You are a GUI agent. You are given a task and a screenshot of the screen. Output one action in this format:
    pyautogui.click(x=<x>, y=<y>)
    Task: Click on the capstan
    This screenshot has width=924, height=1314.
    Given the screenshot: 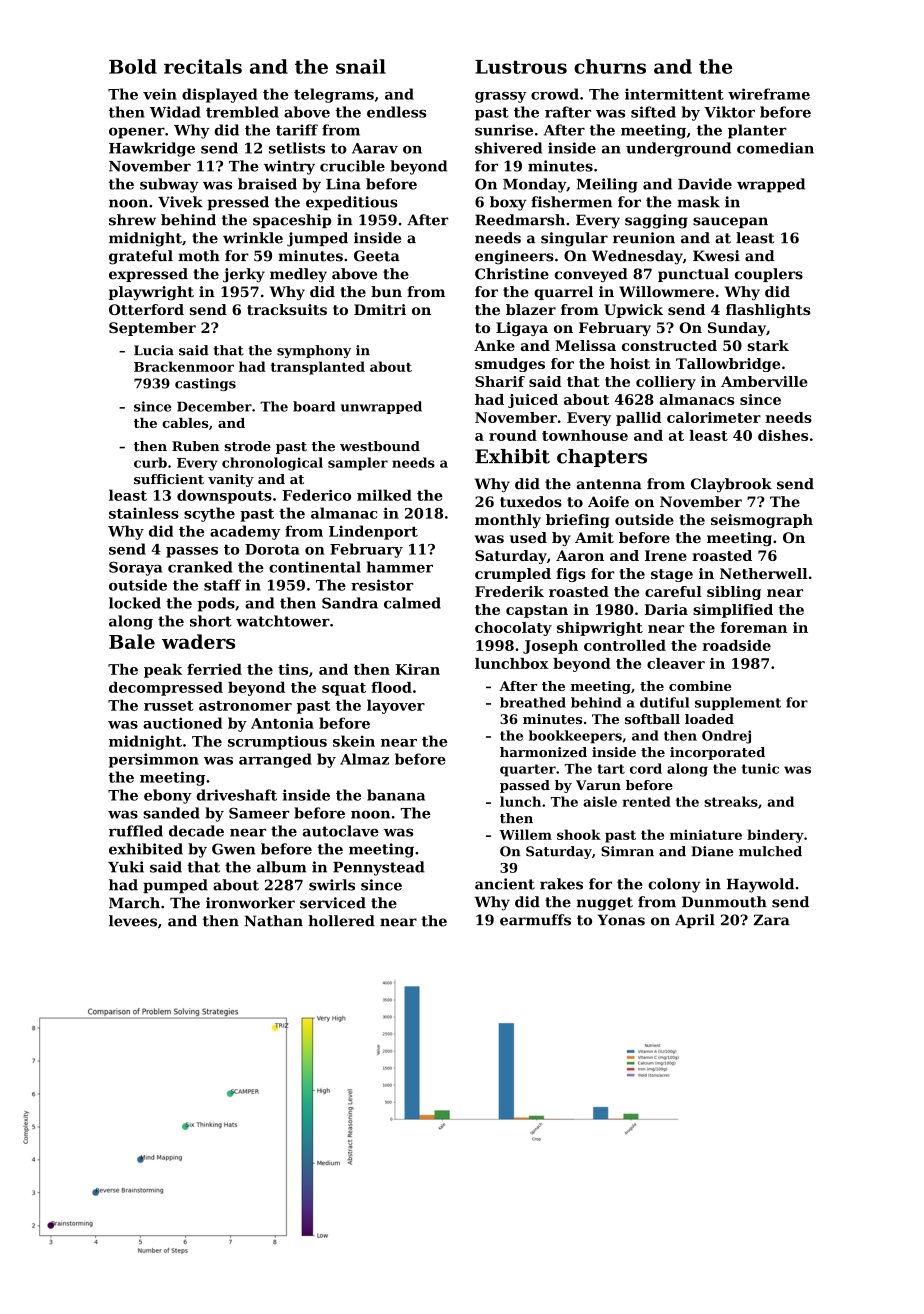 What is the action you would take?
    pyautogui.click(x=537, y=611)
